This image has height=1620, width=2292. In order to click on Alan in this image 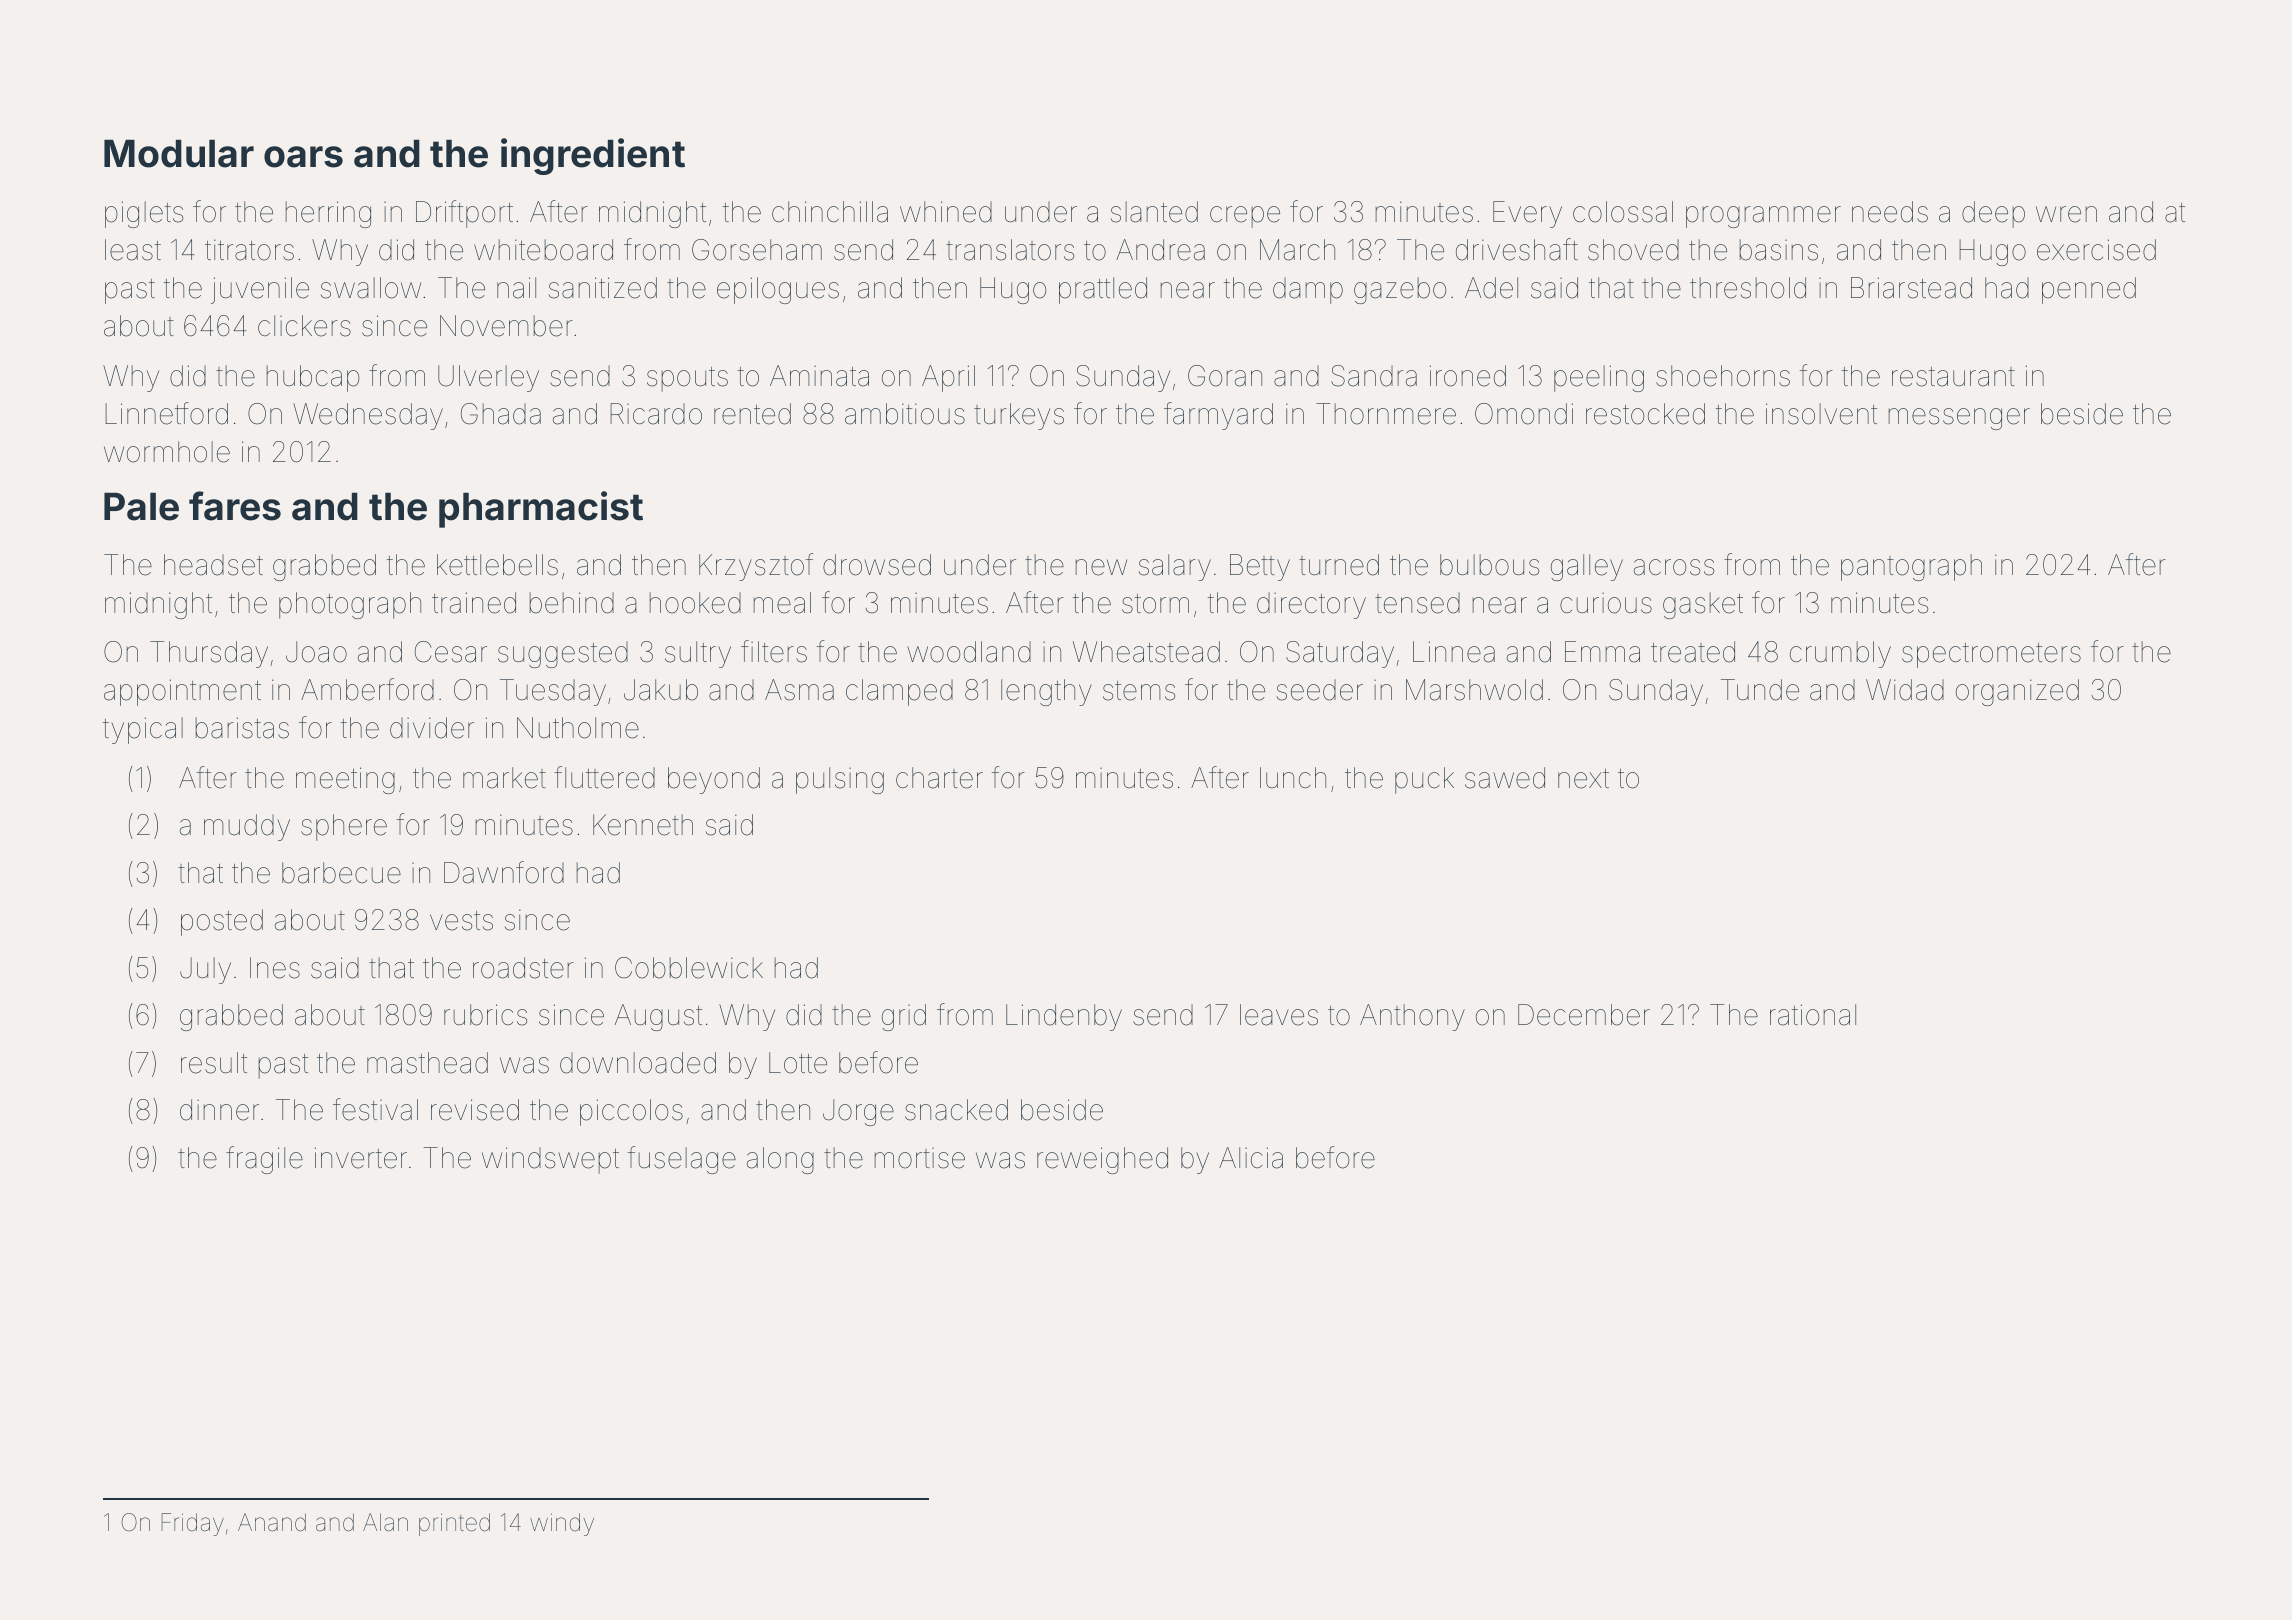, I will do `click(385, 1522)`.
